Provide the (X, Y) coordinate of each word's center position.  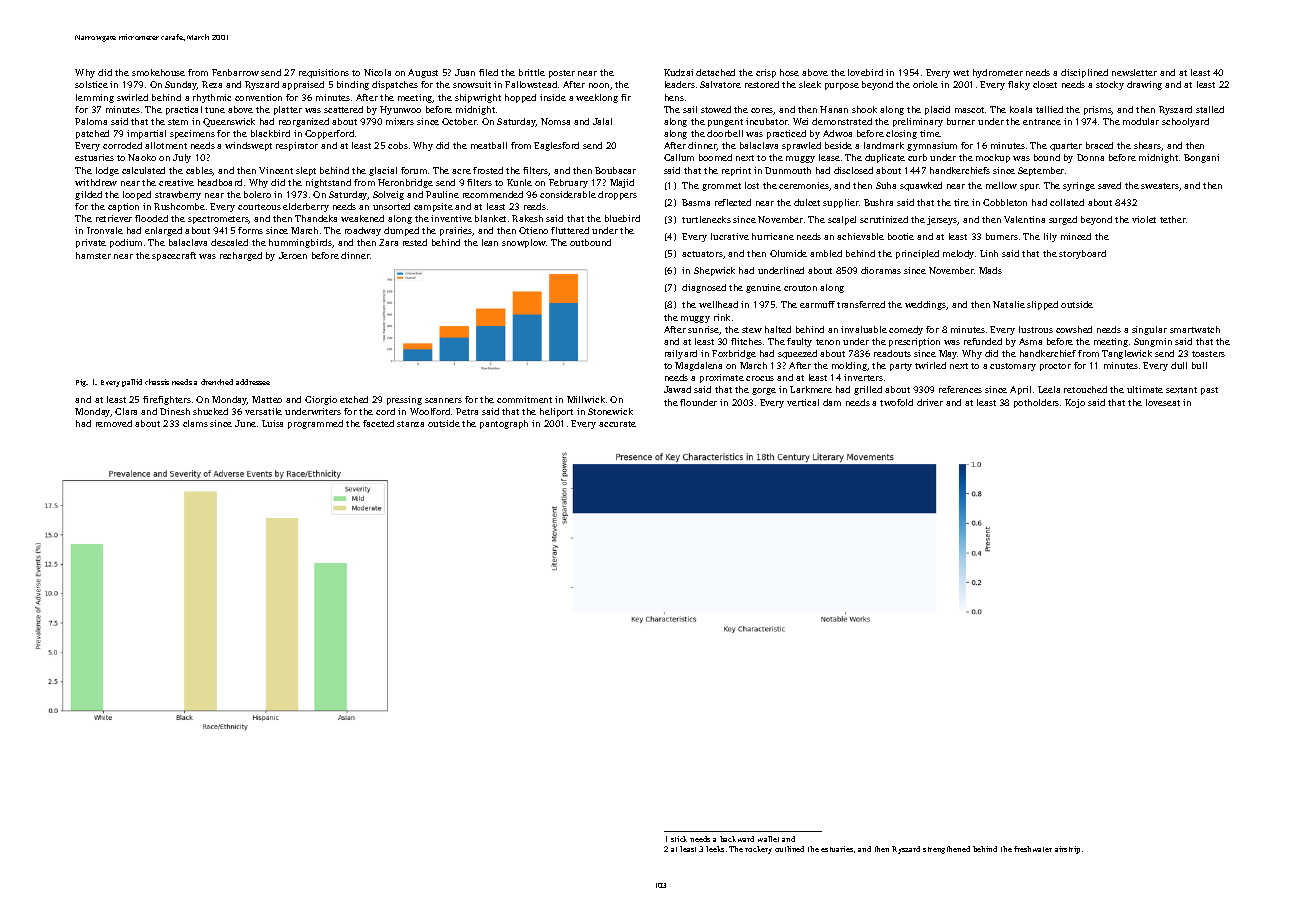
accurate (617, 424)
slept (306, 171)
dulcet (807, 202)
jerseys (942, 220)
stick (679, 839)
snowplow (524, 243)
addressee (253, 382)
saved (1109, 185)
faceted (378, 423)
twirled (930, 365)
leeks (715, 849)
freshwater (1033, 849)
